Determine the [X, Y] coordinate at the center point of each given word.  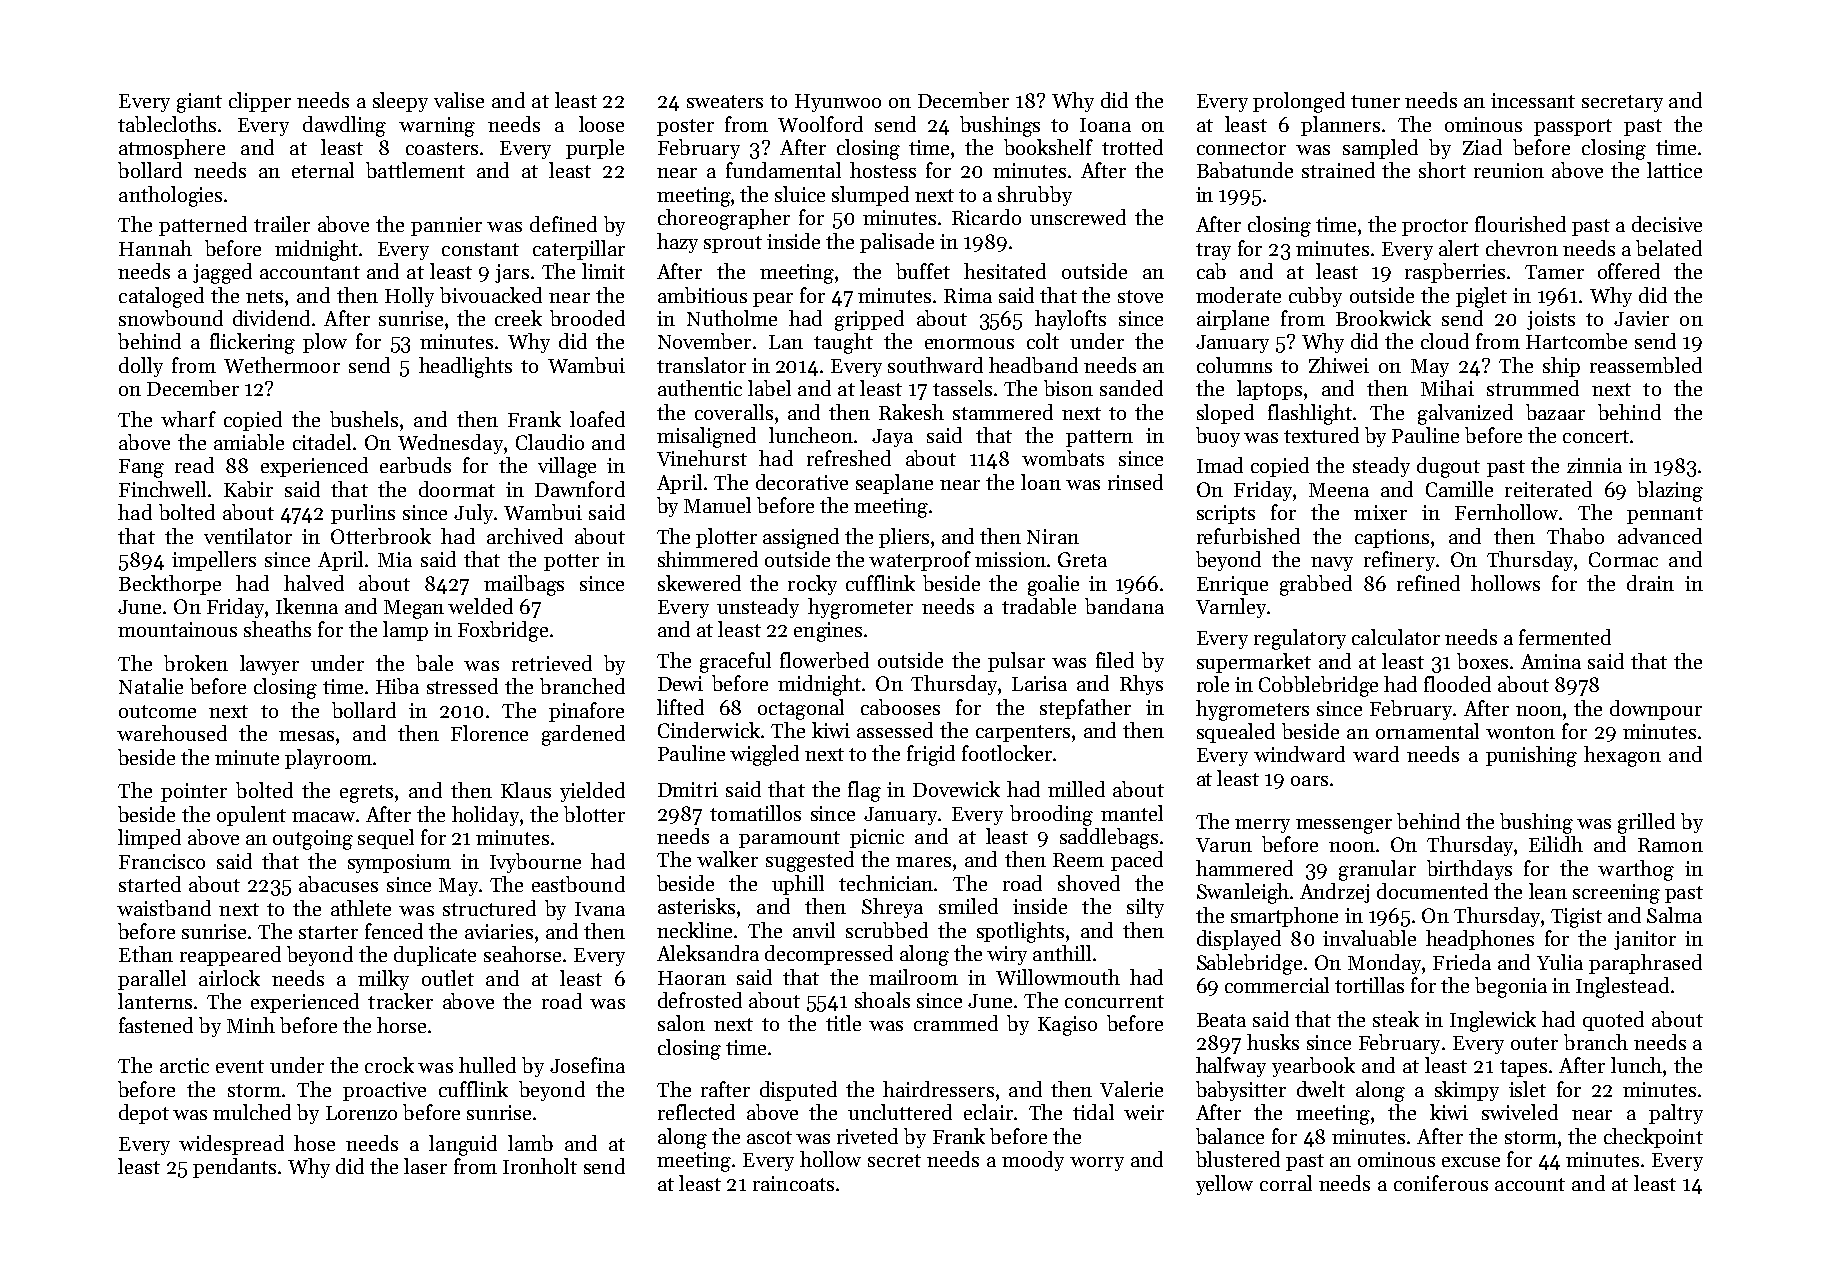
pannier [446, 226]
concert [1596, 436]
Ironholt [540, 1166]
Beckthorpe [170, 585]
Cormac [1623, 559]
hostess [883, 170]
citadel [322, 442]
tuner [1375, 101]
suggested [810, 861]
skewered [699, 583]
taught [843, 343]
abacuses [338, 884]
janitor [1645, 940]
